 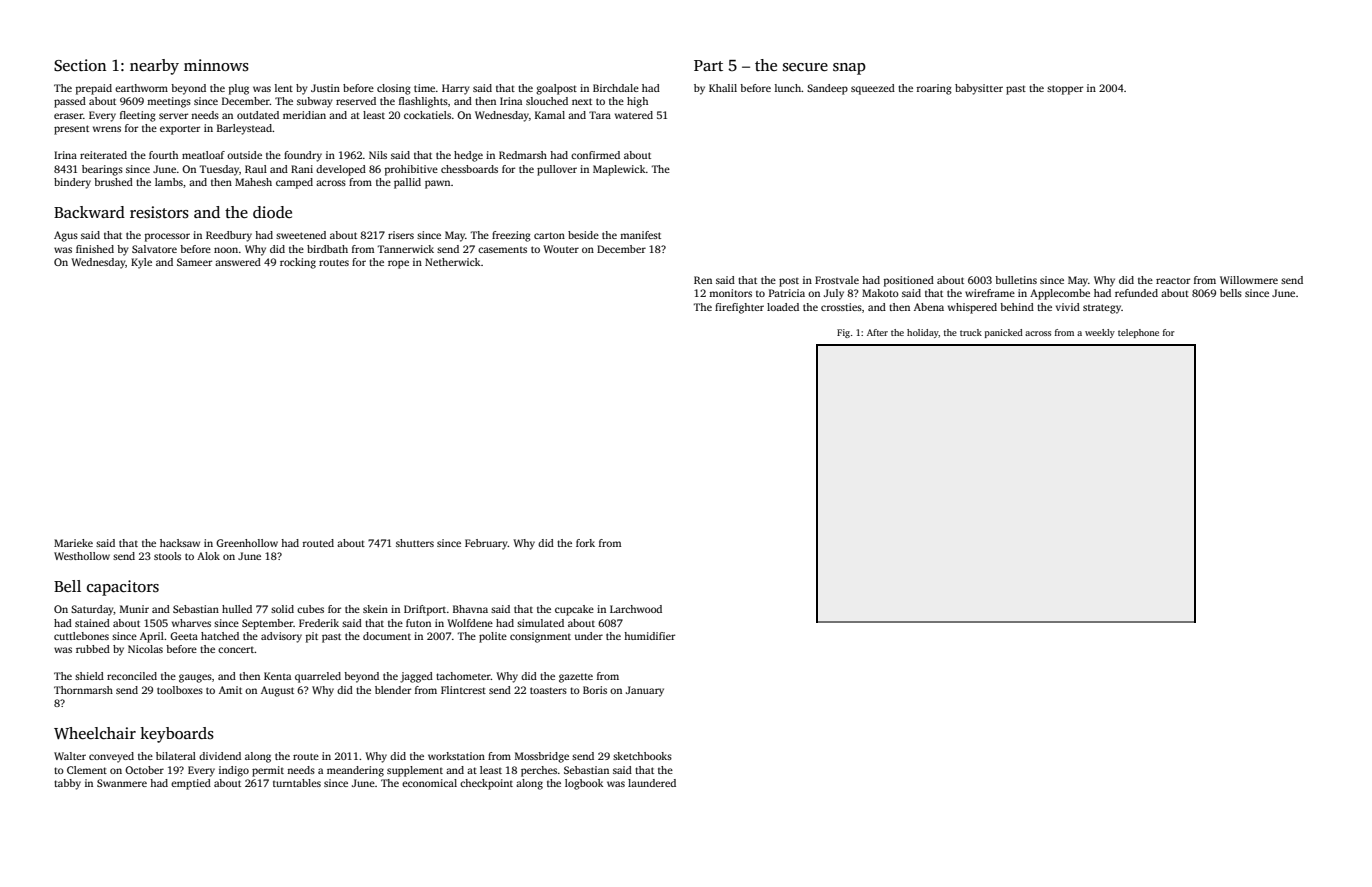 What do you see at coordinates (649, 636) in the screenshot?
I see `humidifier` at bounding box center [649, 636].
